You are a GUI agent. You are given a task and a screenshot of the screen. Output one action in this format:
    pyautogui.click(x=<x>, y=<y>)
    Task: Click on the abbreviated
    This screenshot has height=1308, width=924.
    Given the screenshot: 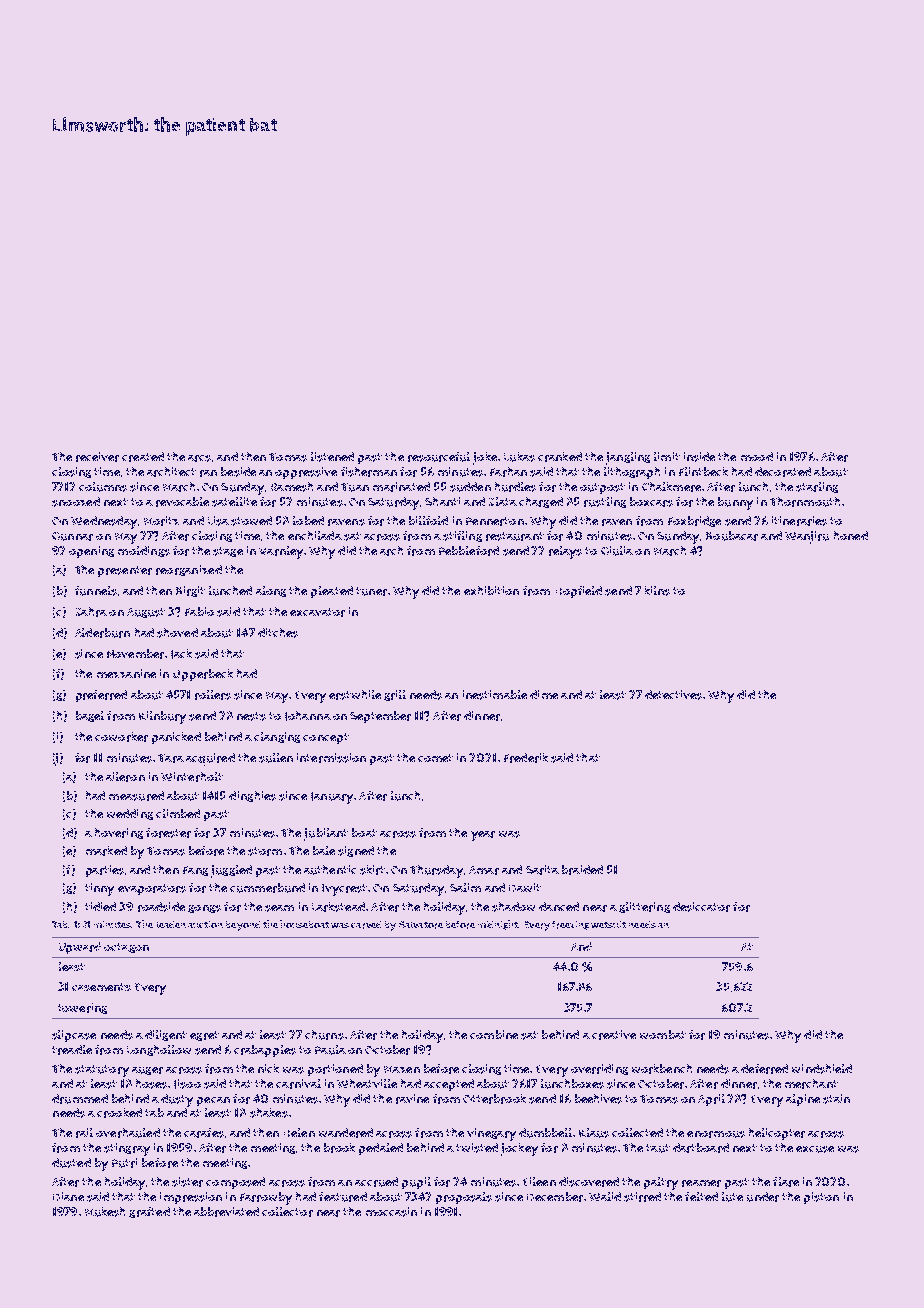 What is the action you would take?
    pyautogui.click(x=226, y=1212)
